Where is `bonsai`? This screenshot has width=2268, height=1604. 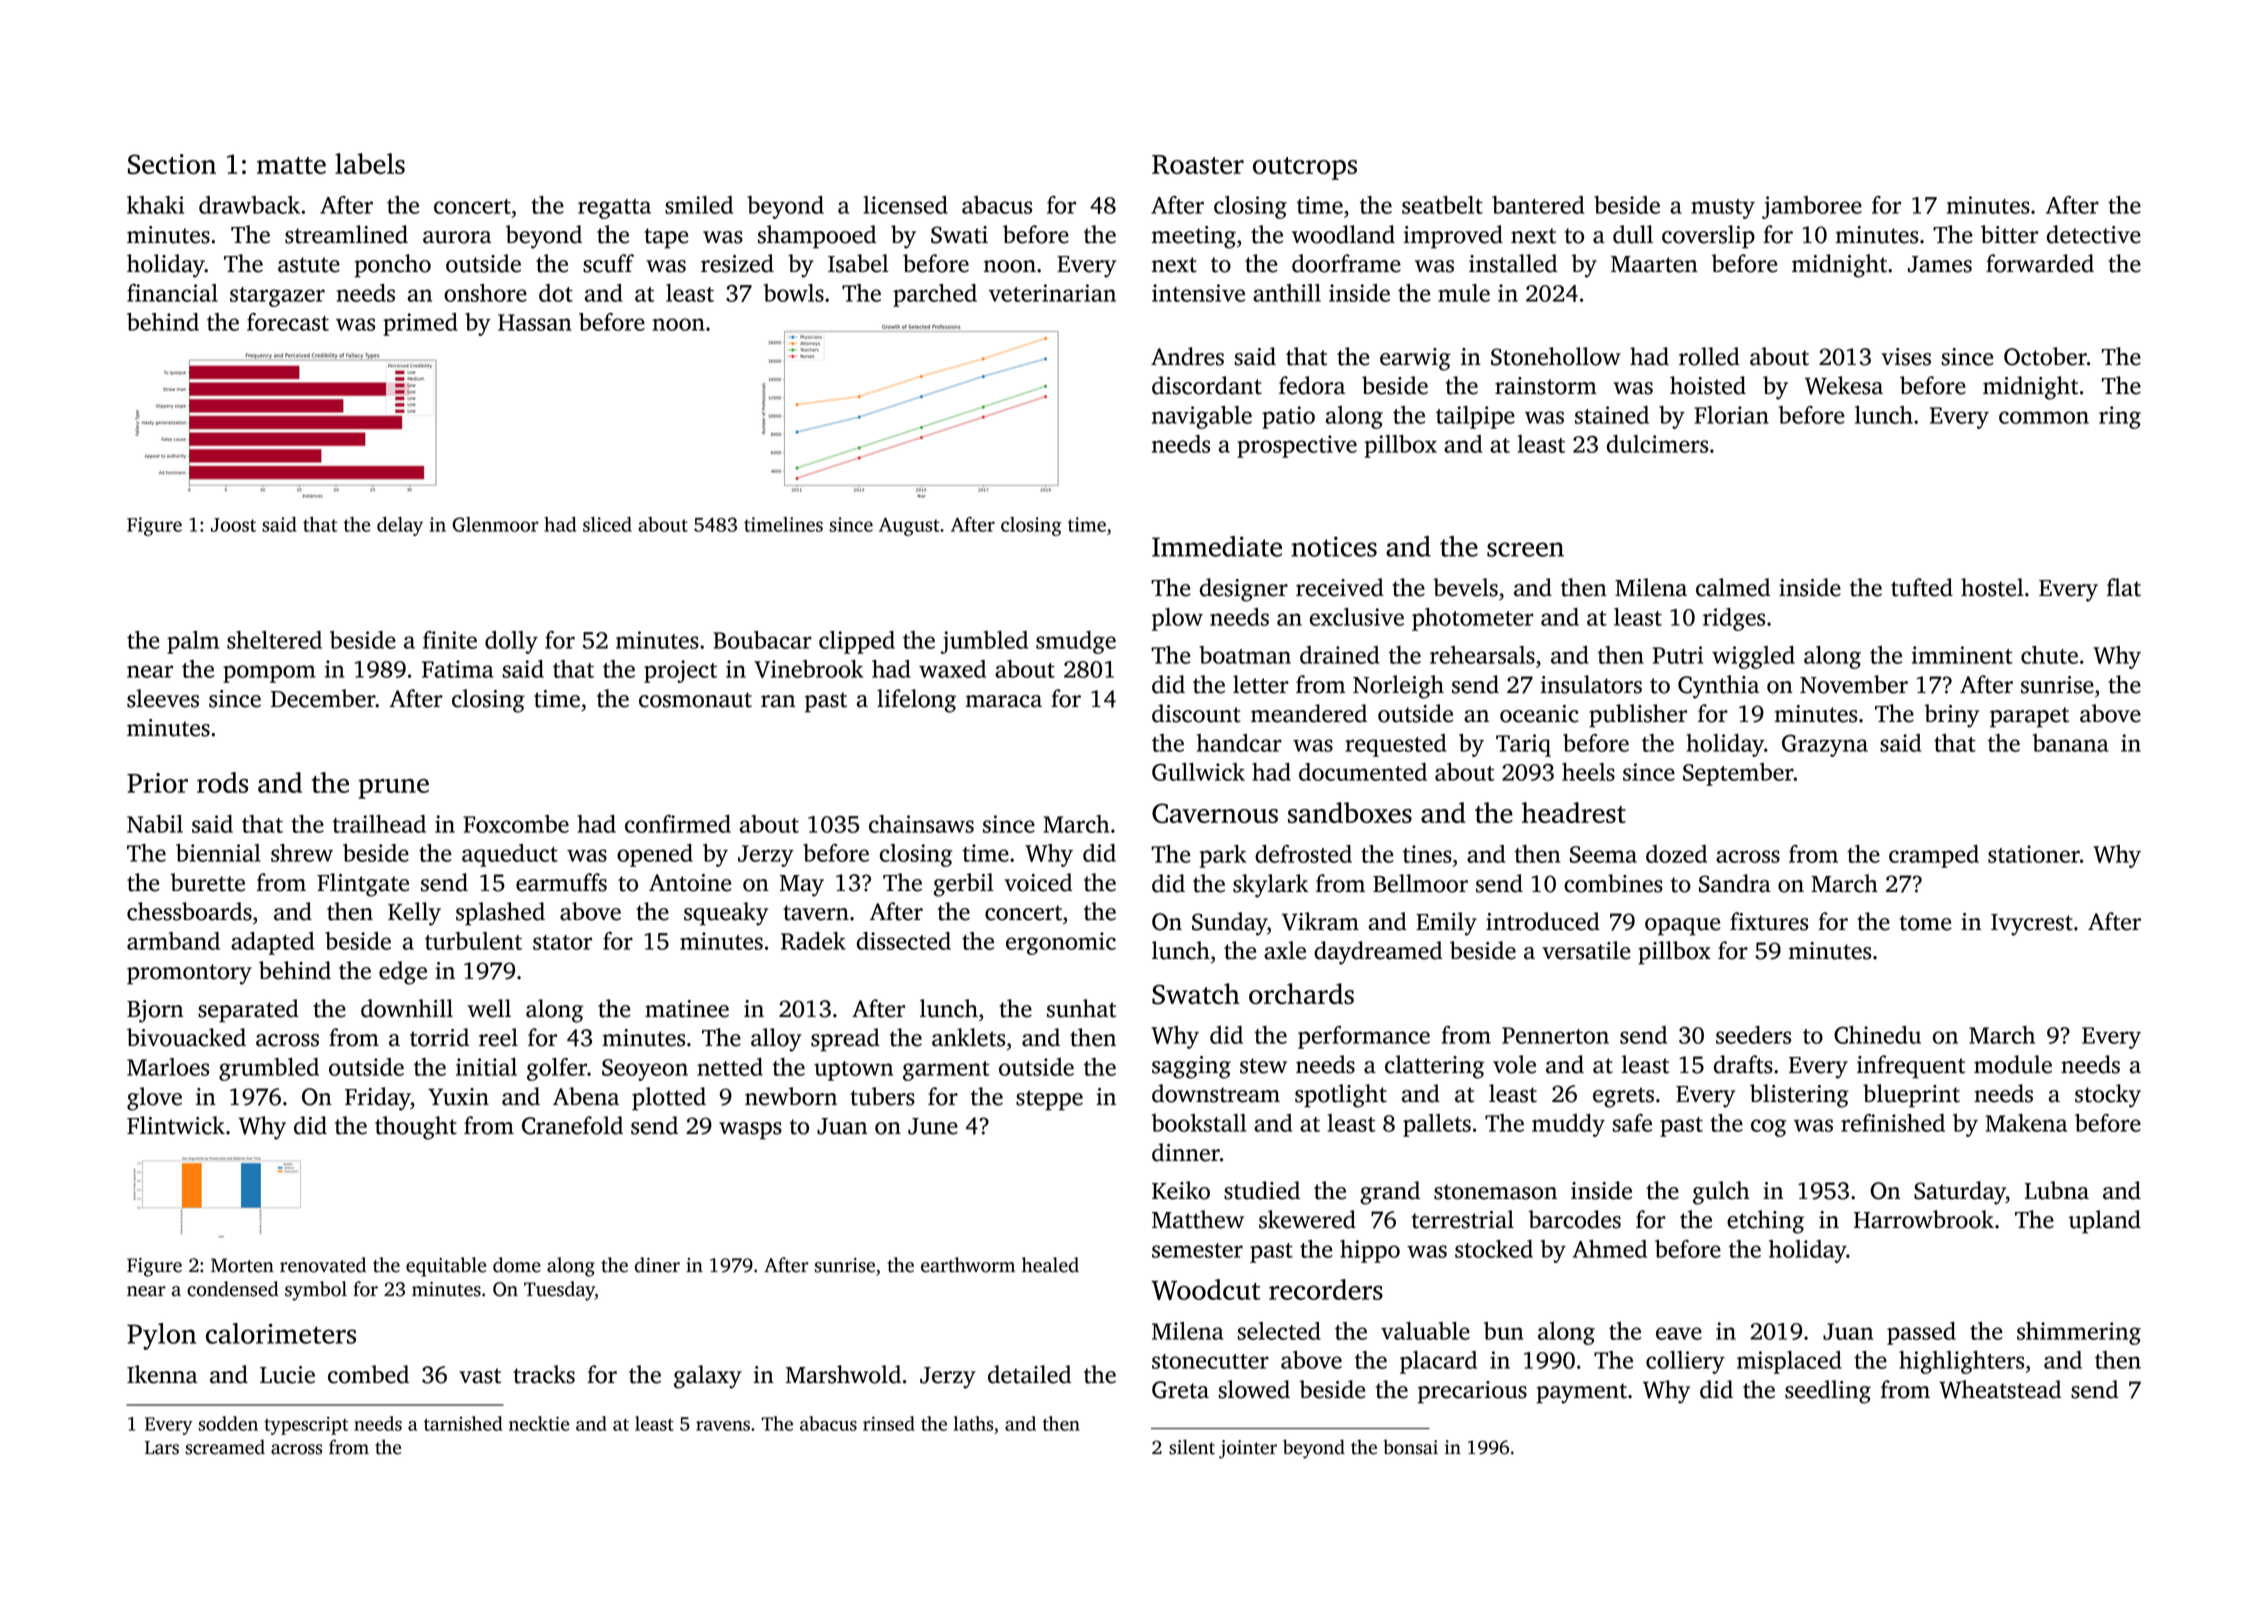
bonsai is located at coordinates (1410, 1447).
